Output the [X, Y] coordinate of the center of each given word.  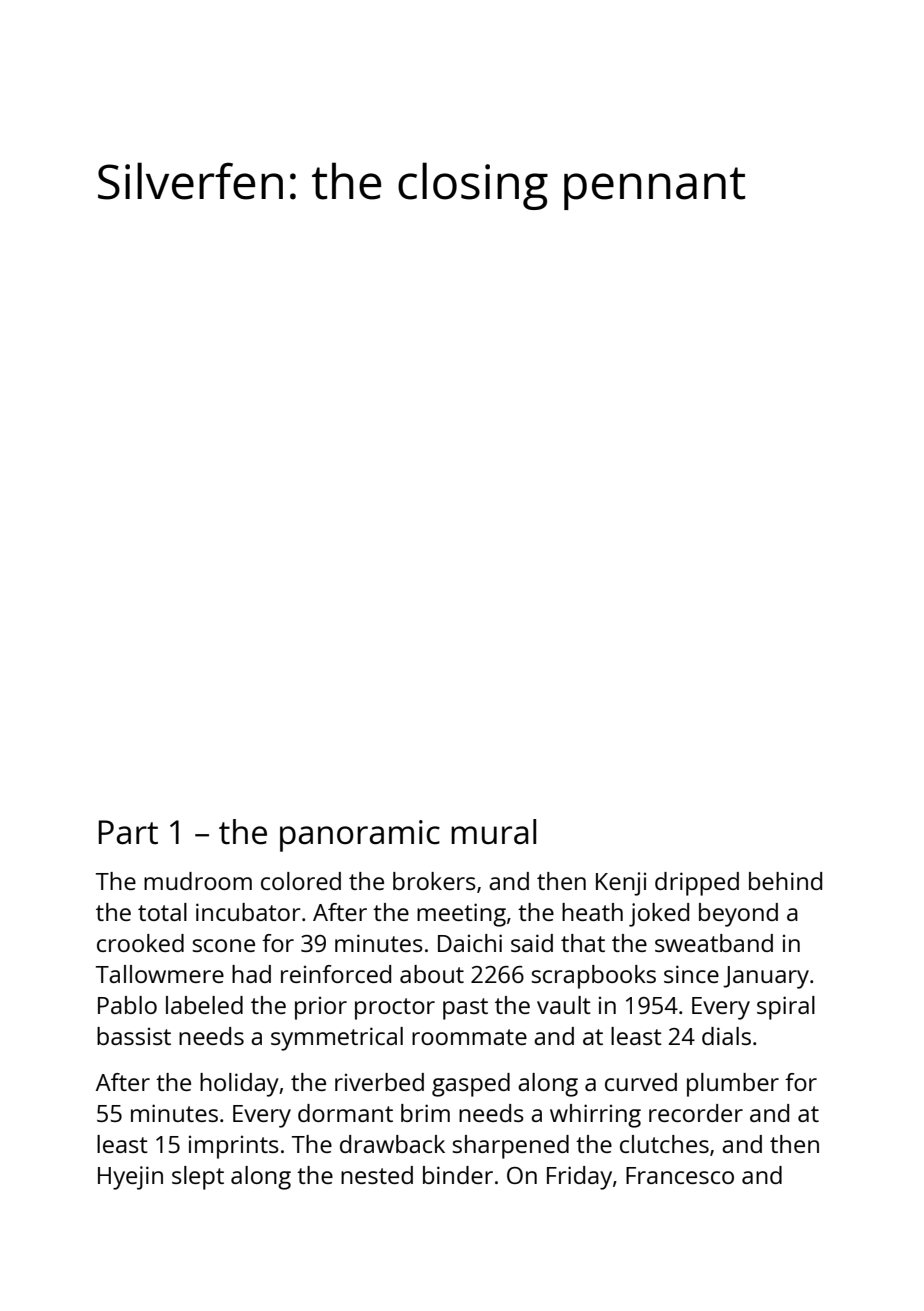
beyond [738, 915]
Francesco [680, 1175]
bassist [134, 1036]
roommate [469, 1037]
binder [458, 1175]
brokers [434, 881]
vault [564, 1005]
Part [128, 832]
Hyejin [130, 1178]
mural [493, 832]
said [532, 943]
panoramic [360, 836]
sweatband [714, 943]
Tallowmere [160, 974]
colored [301, 881]
